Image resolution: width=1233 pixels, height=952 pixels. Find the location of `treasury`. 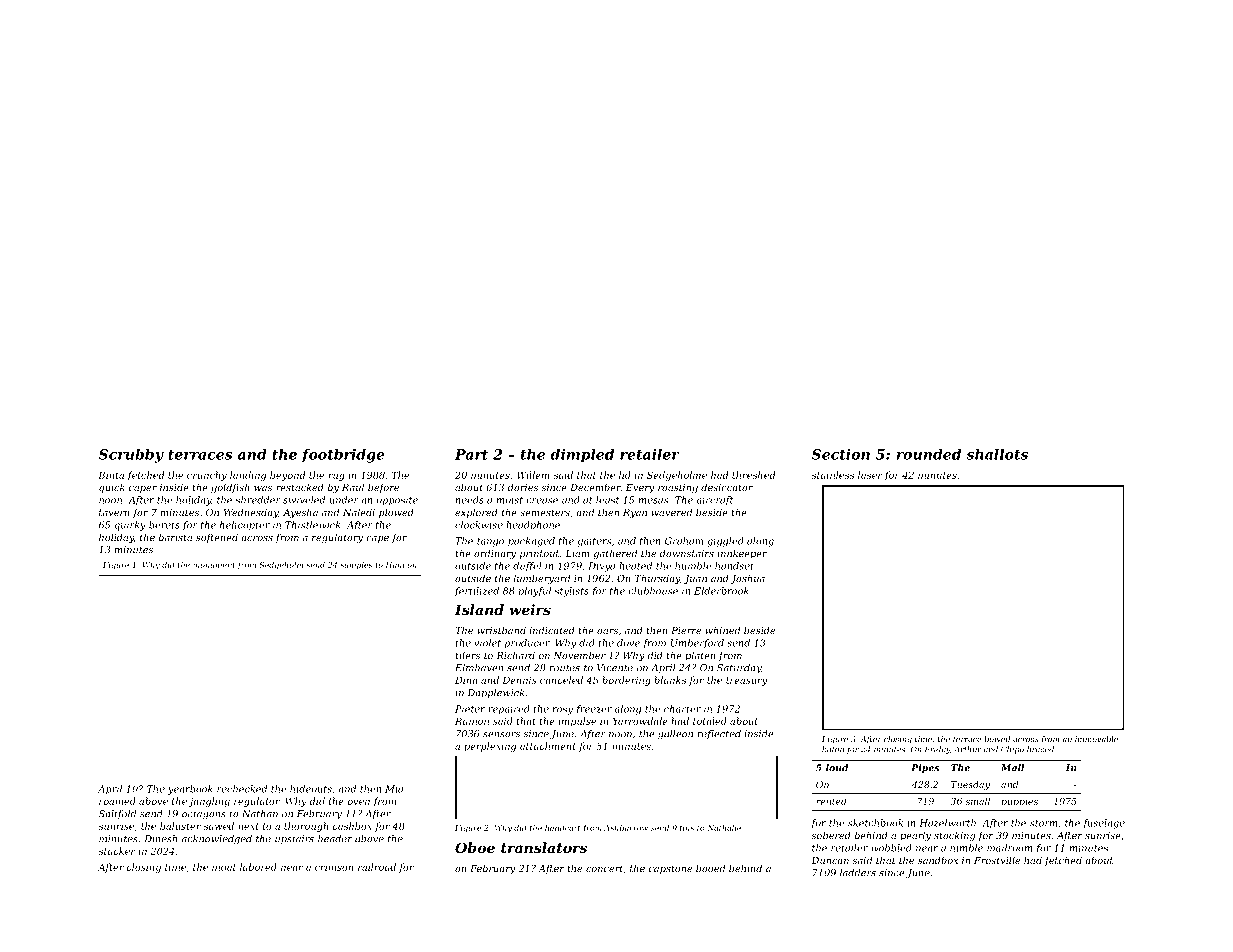

treasury is located at coordinates (746, 681).
